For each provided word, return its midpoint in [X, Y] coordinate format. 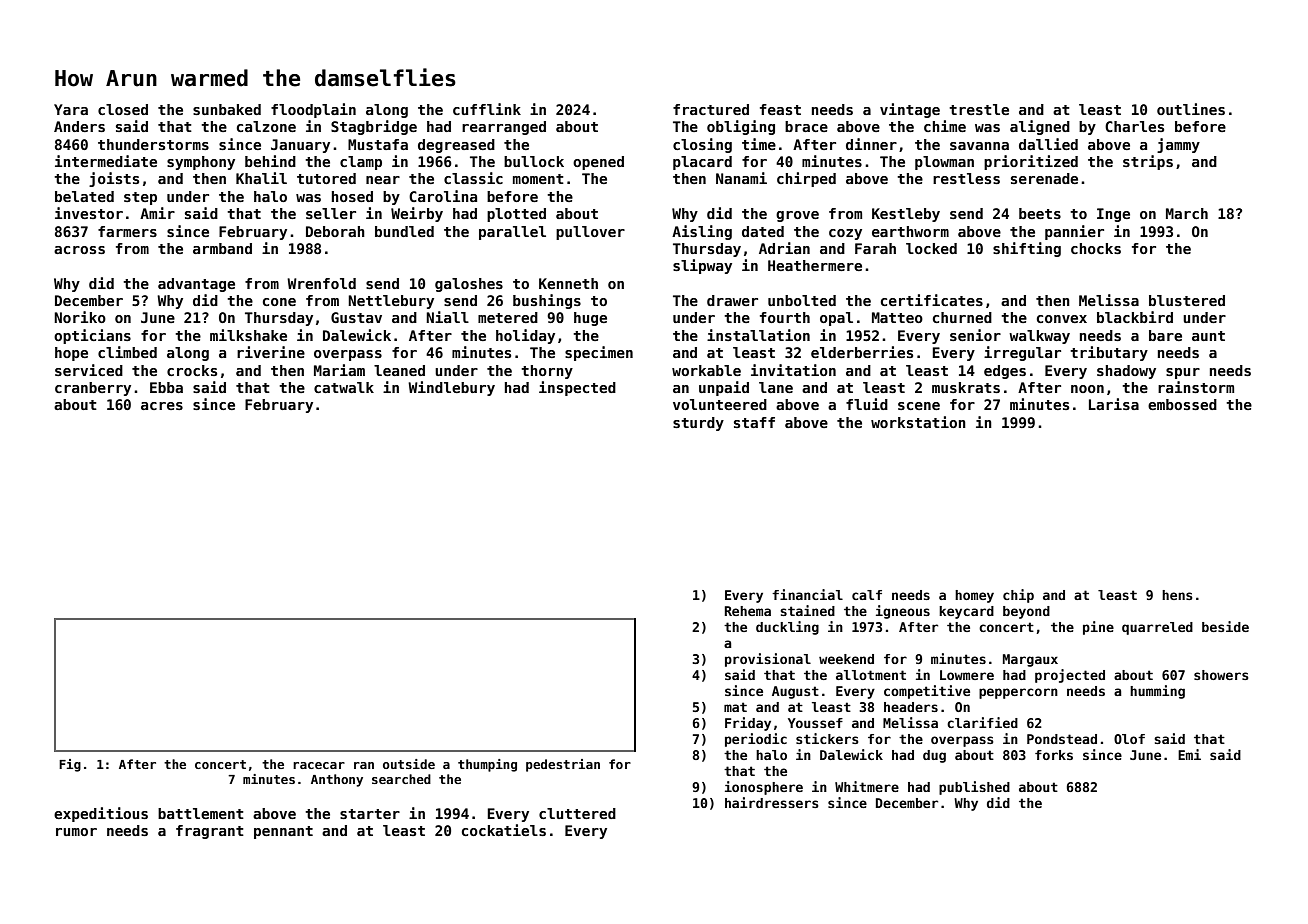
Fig [70, 765]
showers [1221, 675]
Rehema [748, 611]
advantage [196, 285]
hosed [352, 196]
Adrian [784, 248]
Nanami [741, 178]
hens [1177, 595]
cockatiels [504, 830]
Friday [748, 724]
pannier [1074, 232]
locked [931, 248]
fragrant [210, 832]
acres [162, 406]
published [974, 788]
